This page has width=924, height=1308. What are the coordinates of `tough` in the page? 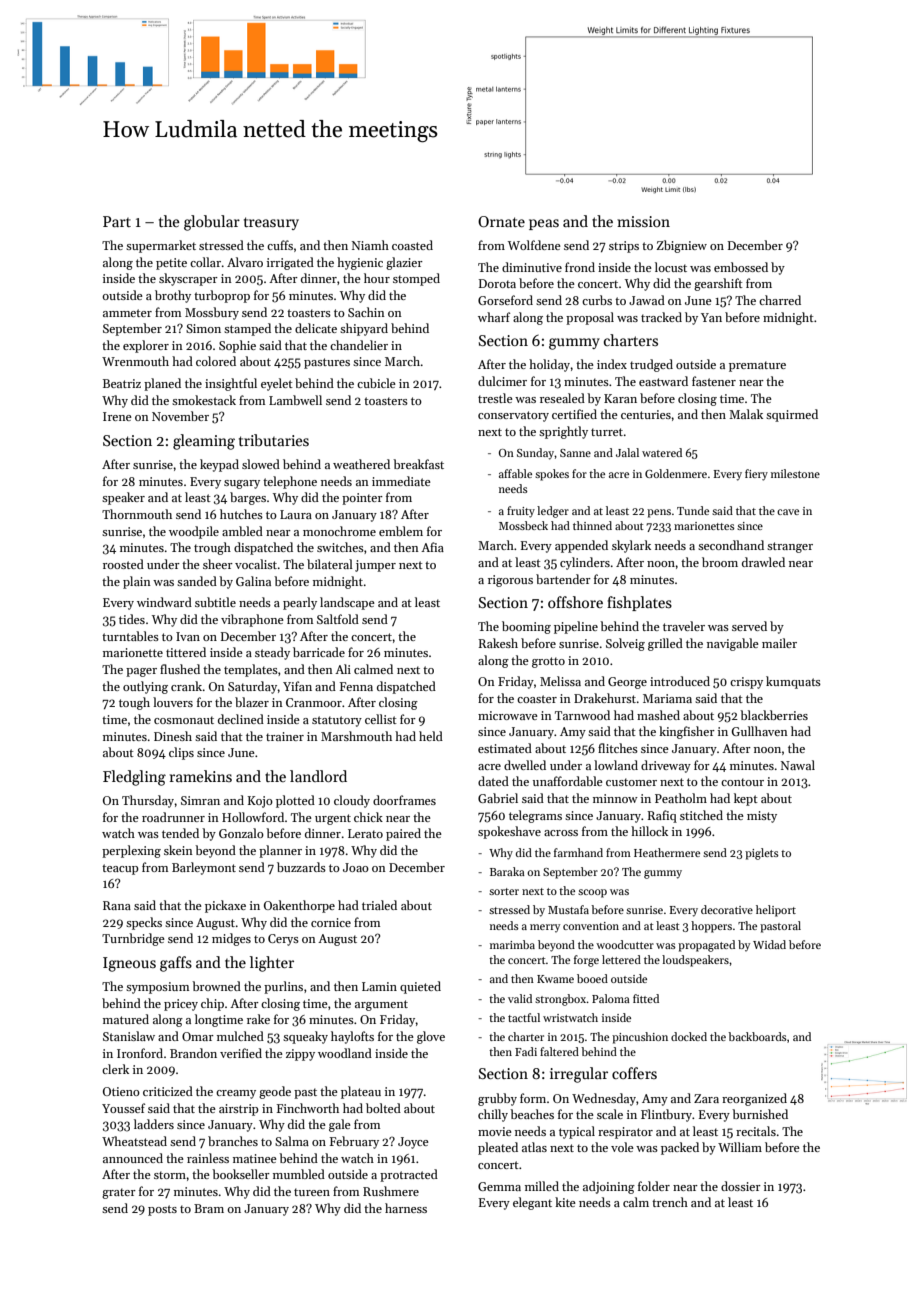 It's located at (134, 703).
